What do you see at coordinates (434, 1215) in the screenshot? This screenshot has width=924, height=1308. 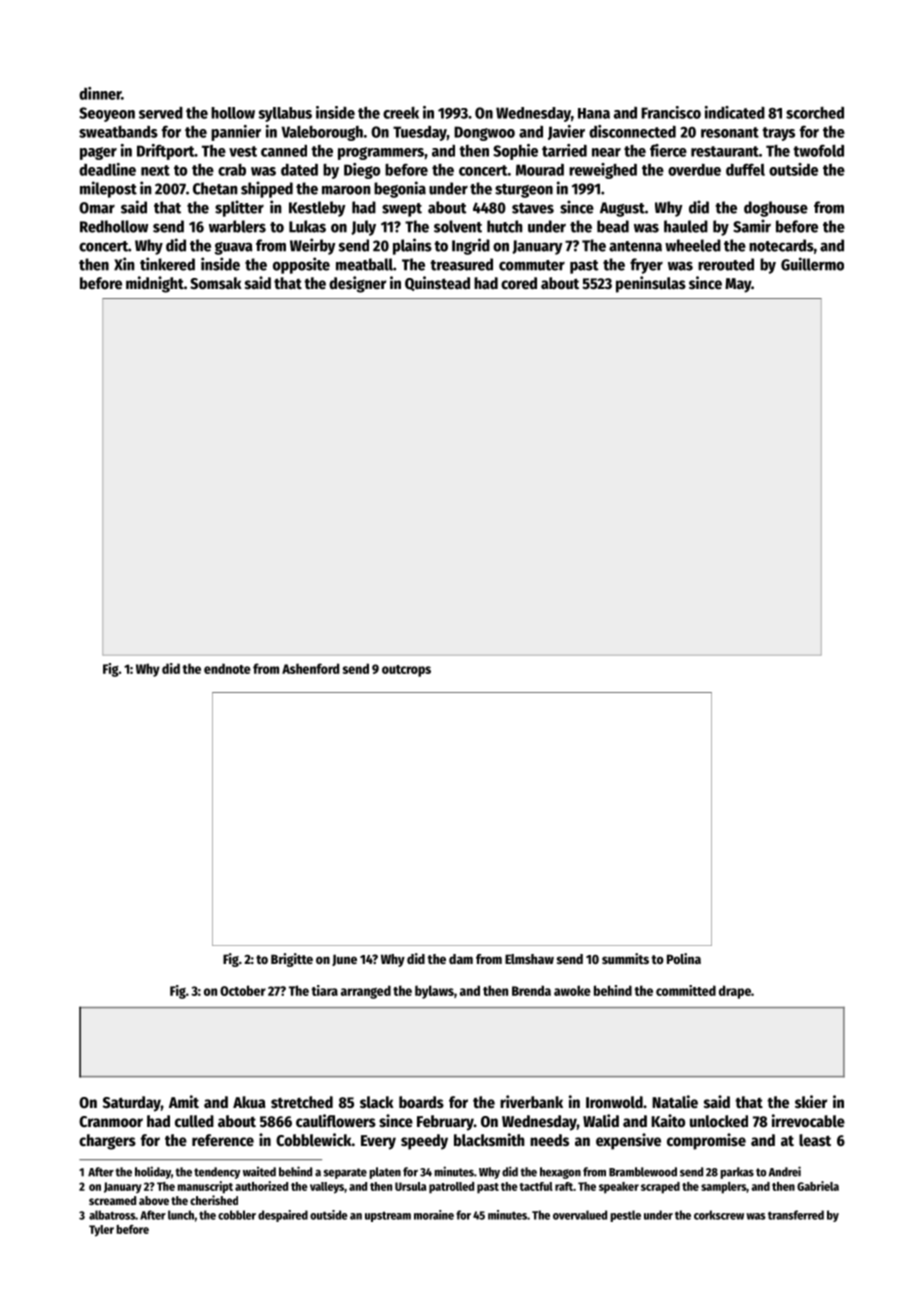 I see `moraine` at bounding box center [434, 1215].
